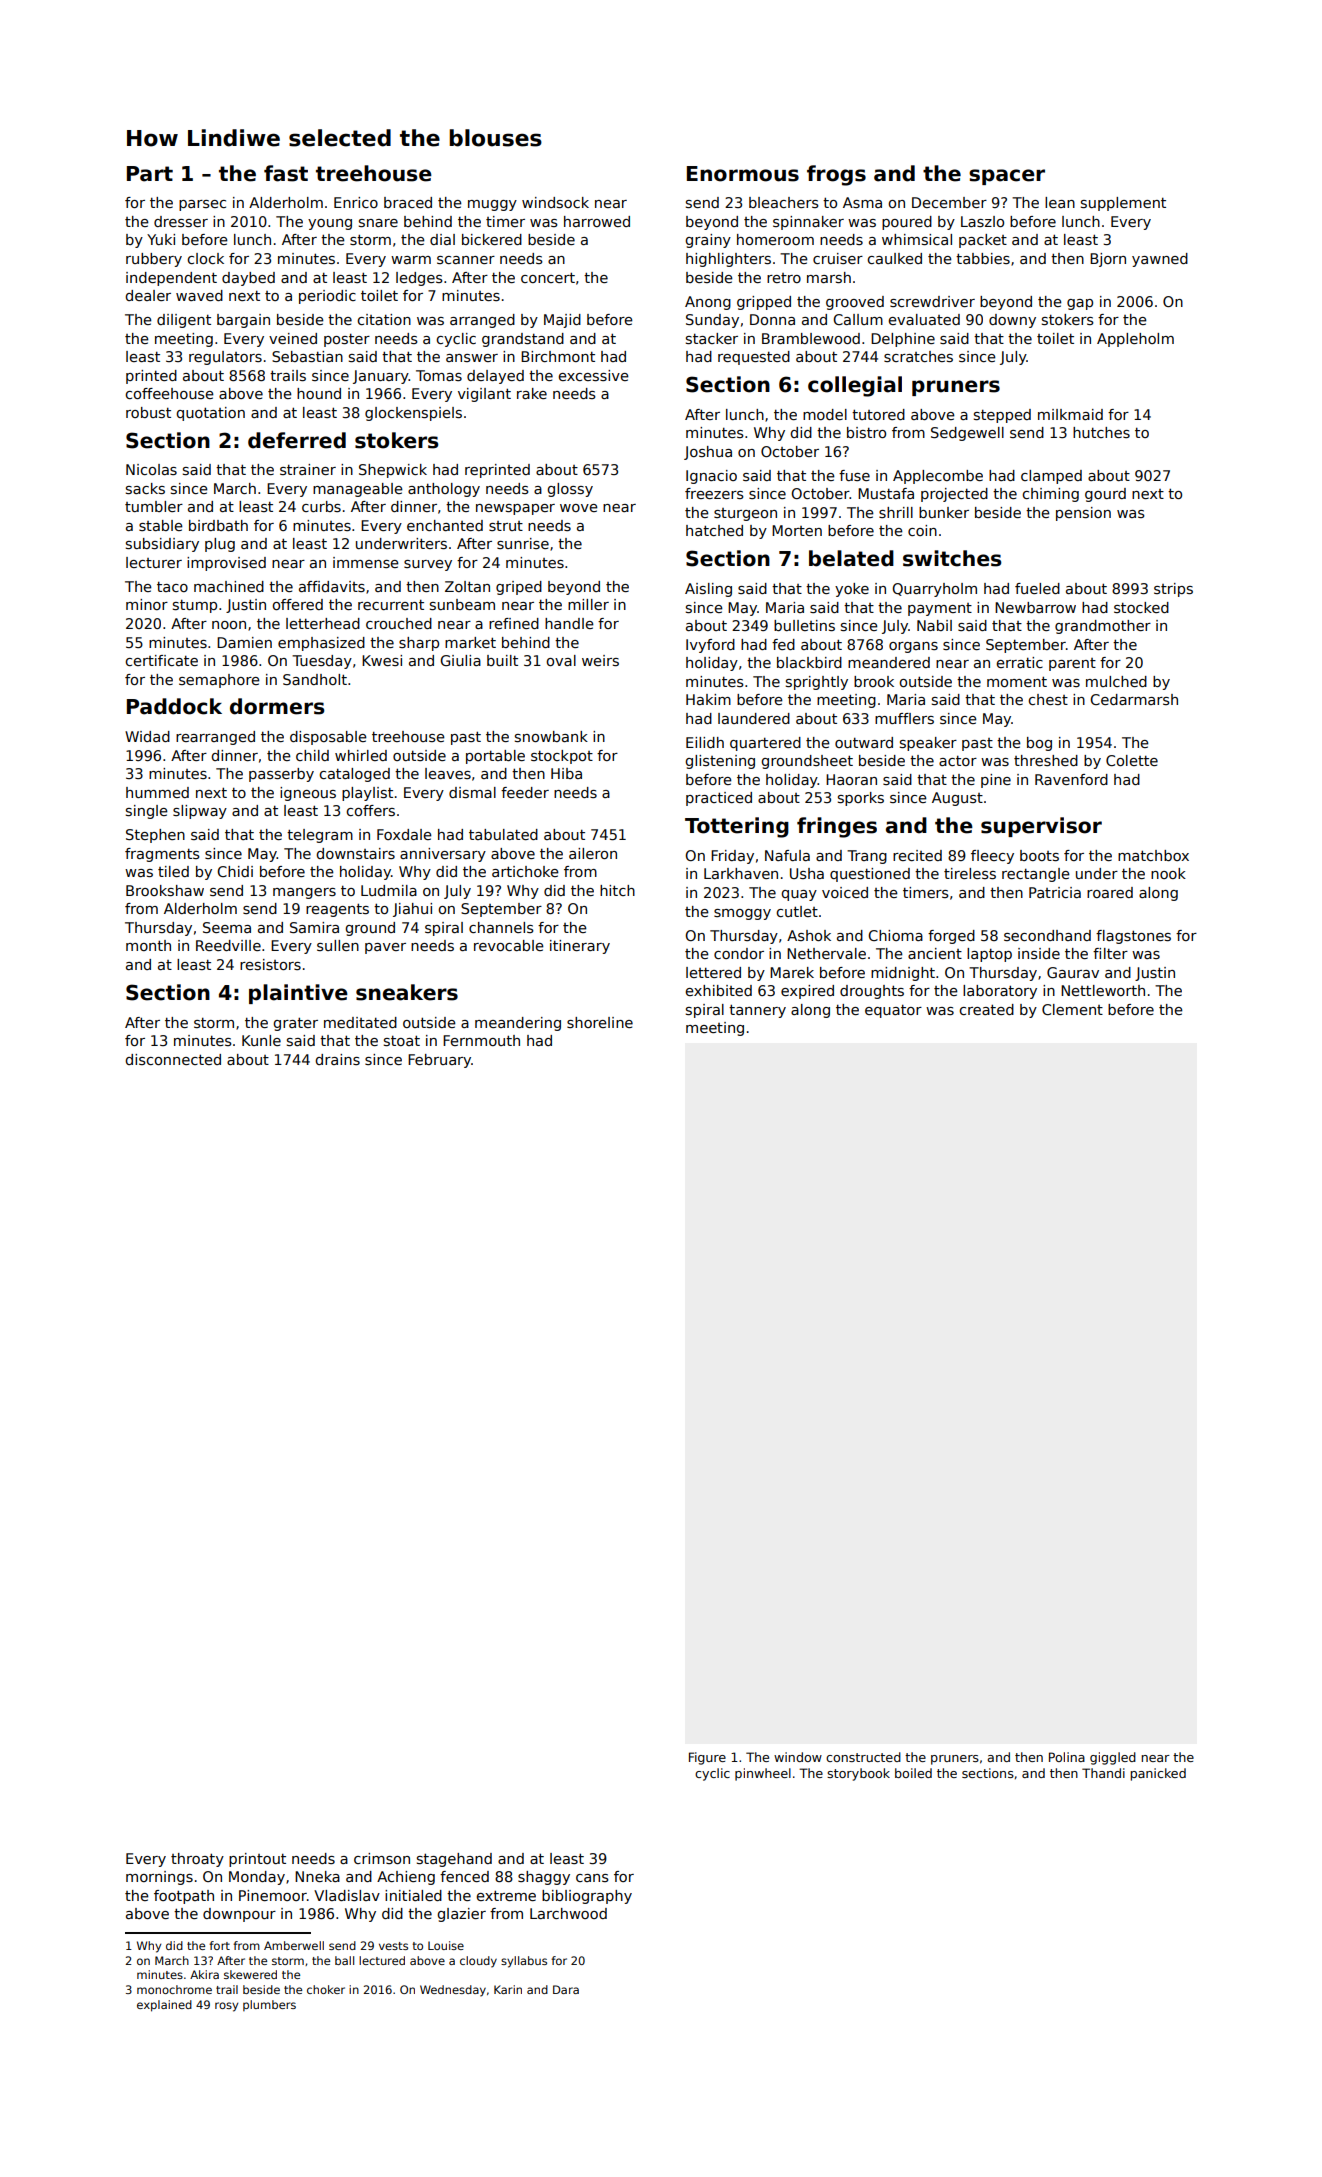  What do you see at coordinates (798, 1757) in the image?
I see `window` at bounding box center [798, 1757].
